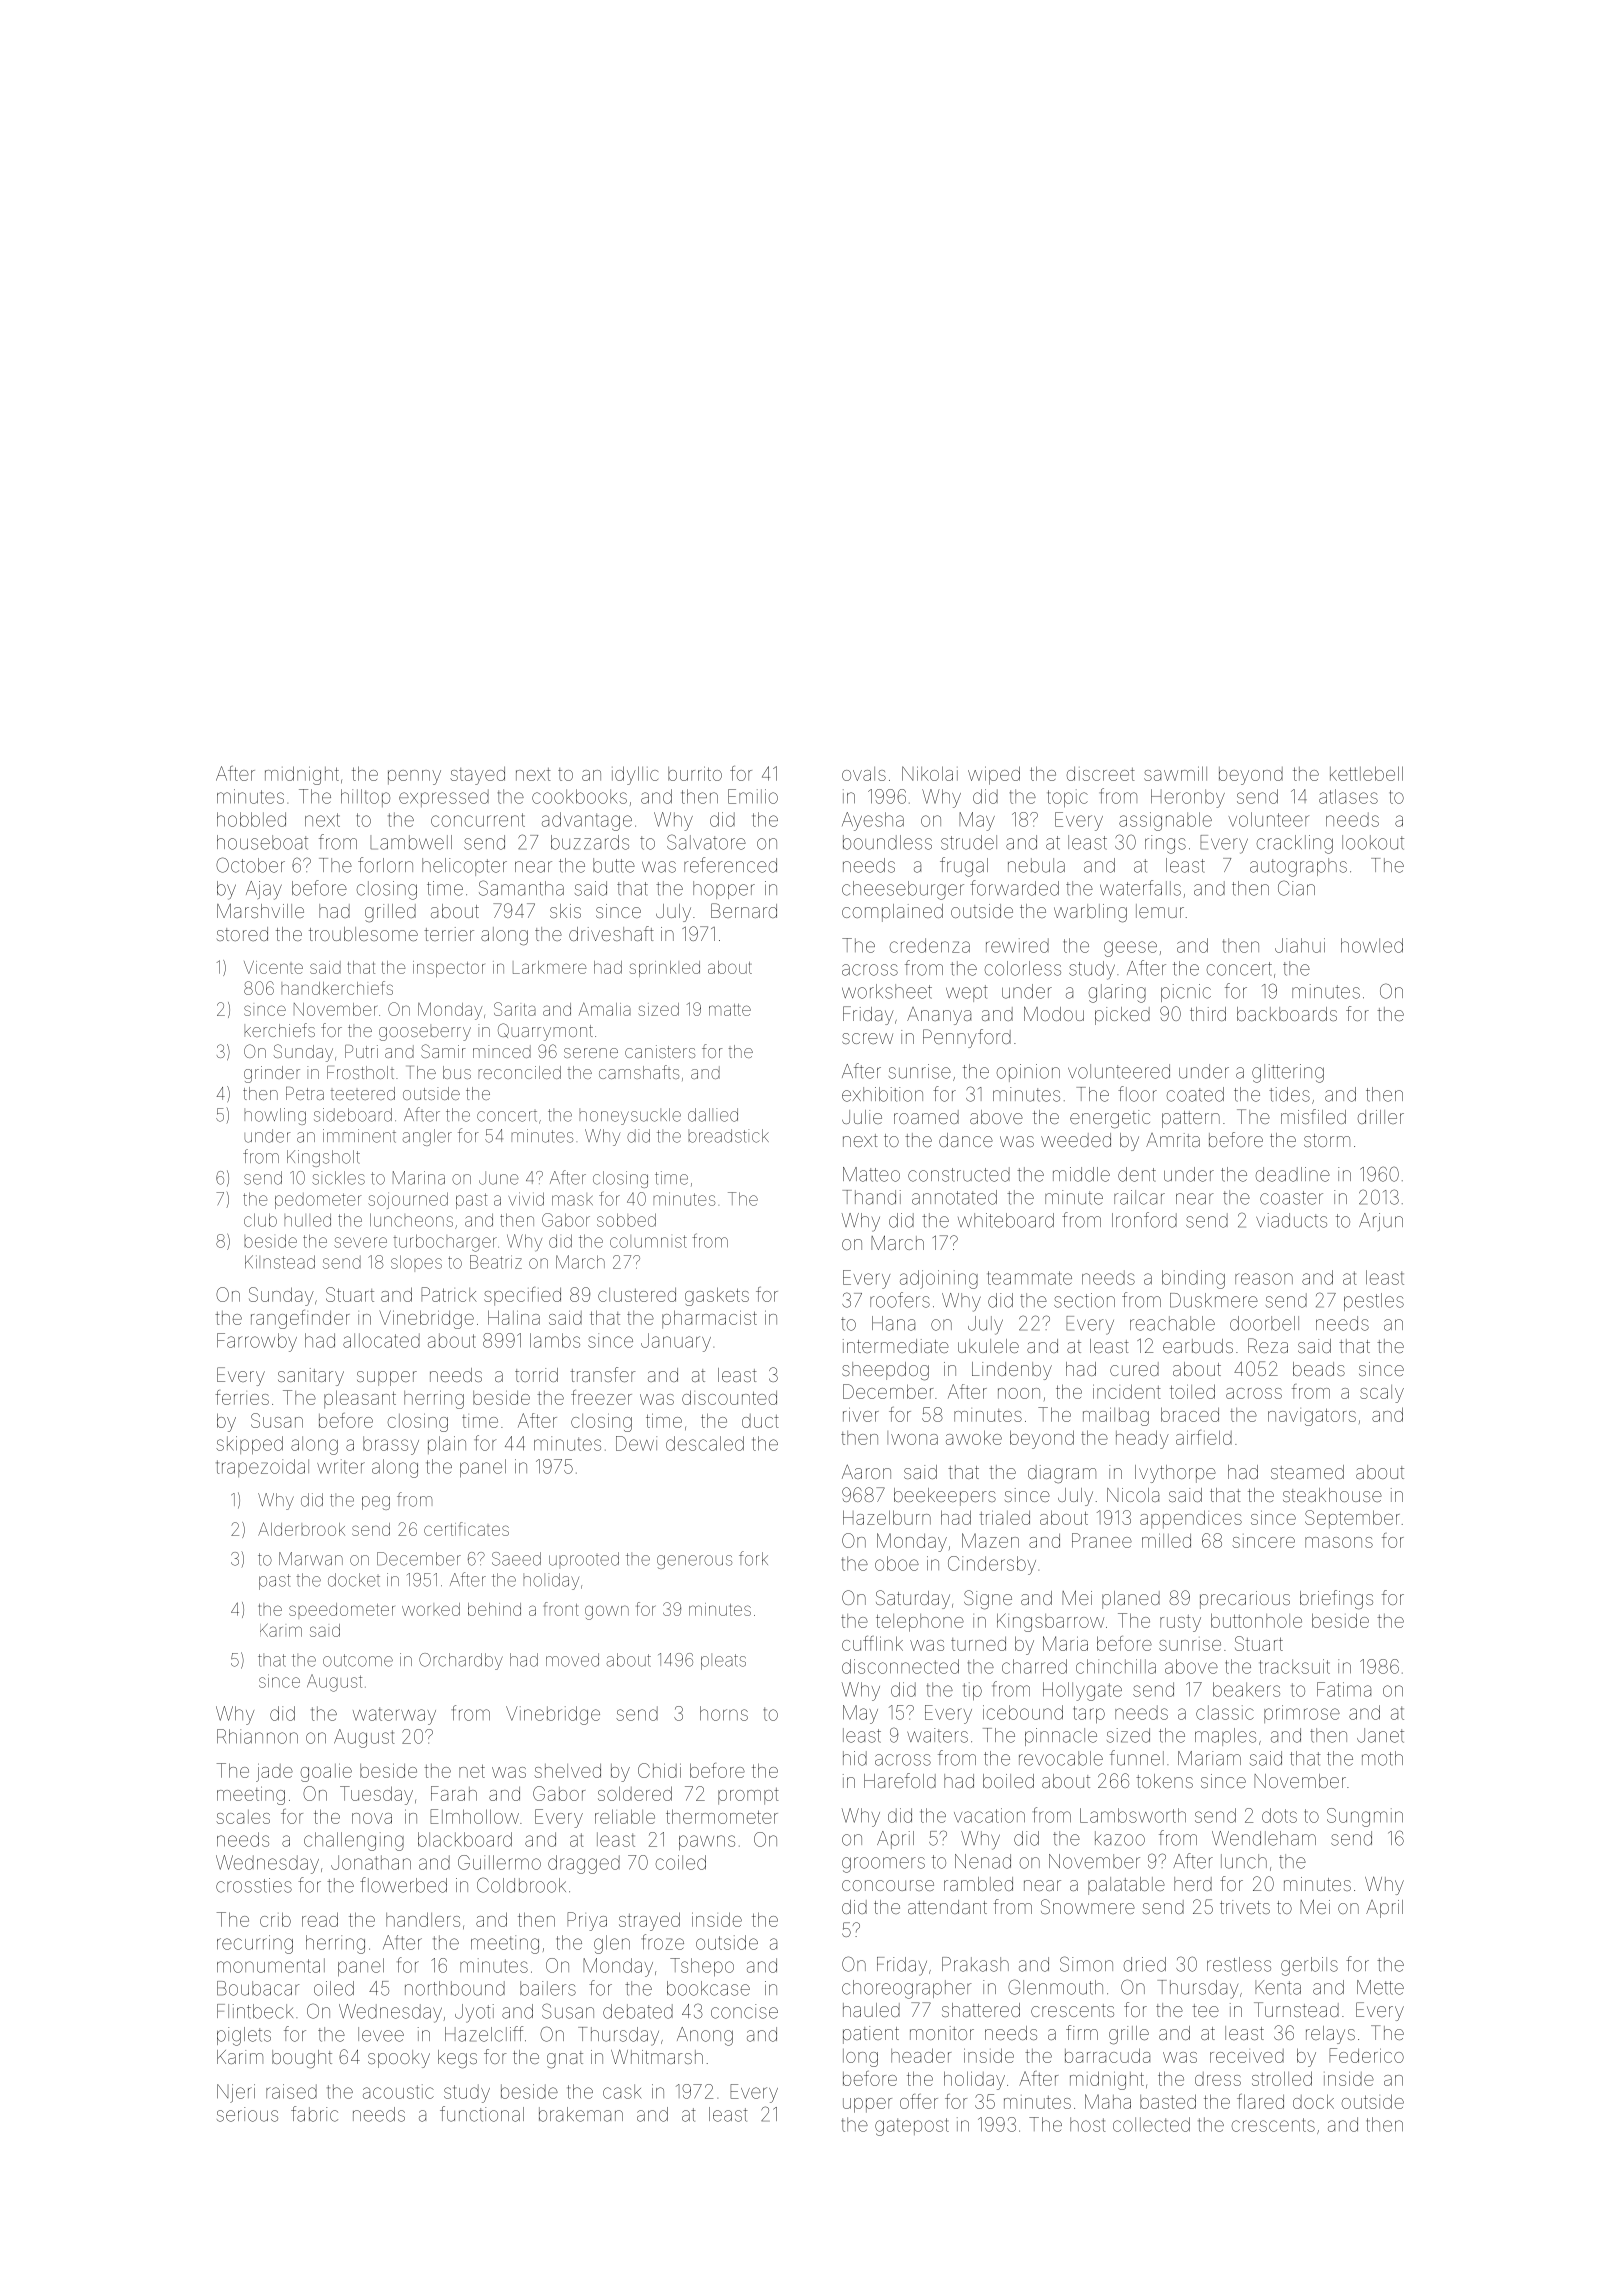 The height and width of the page is (2292, 1620). What do you see at coordinates (626, 1220) in the page?
I see `sobbed` at bounding box center [626, 1220].
